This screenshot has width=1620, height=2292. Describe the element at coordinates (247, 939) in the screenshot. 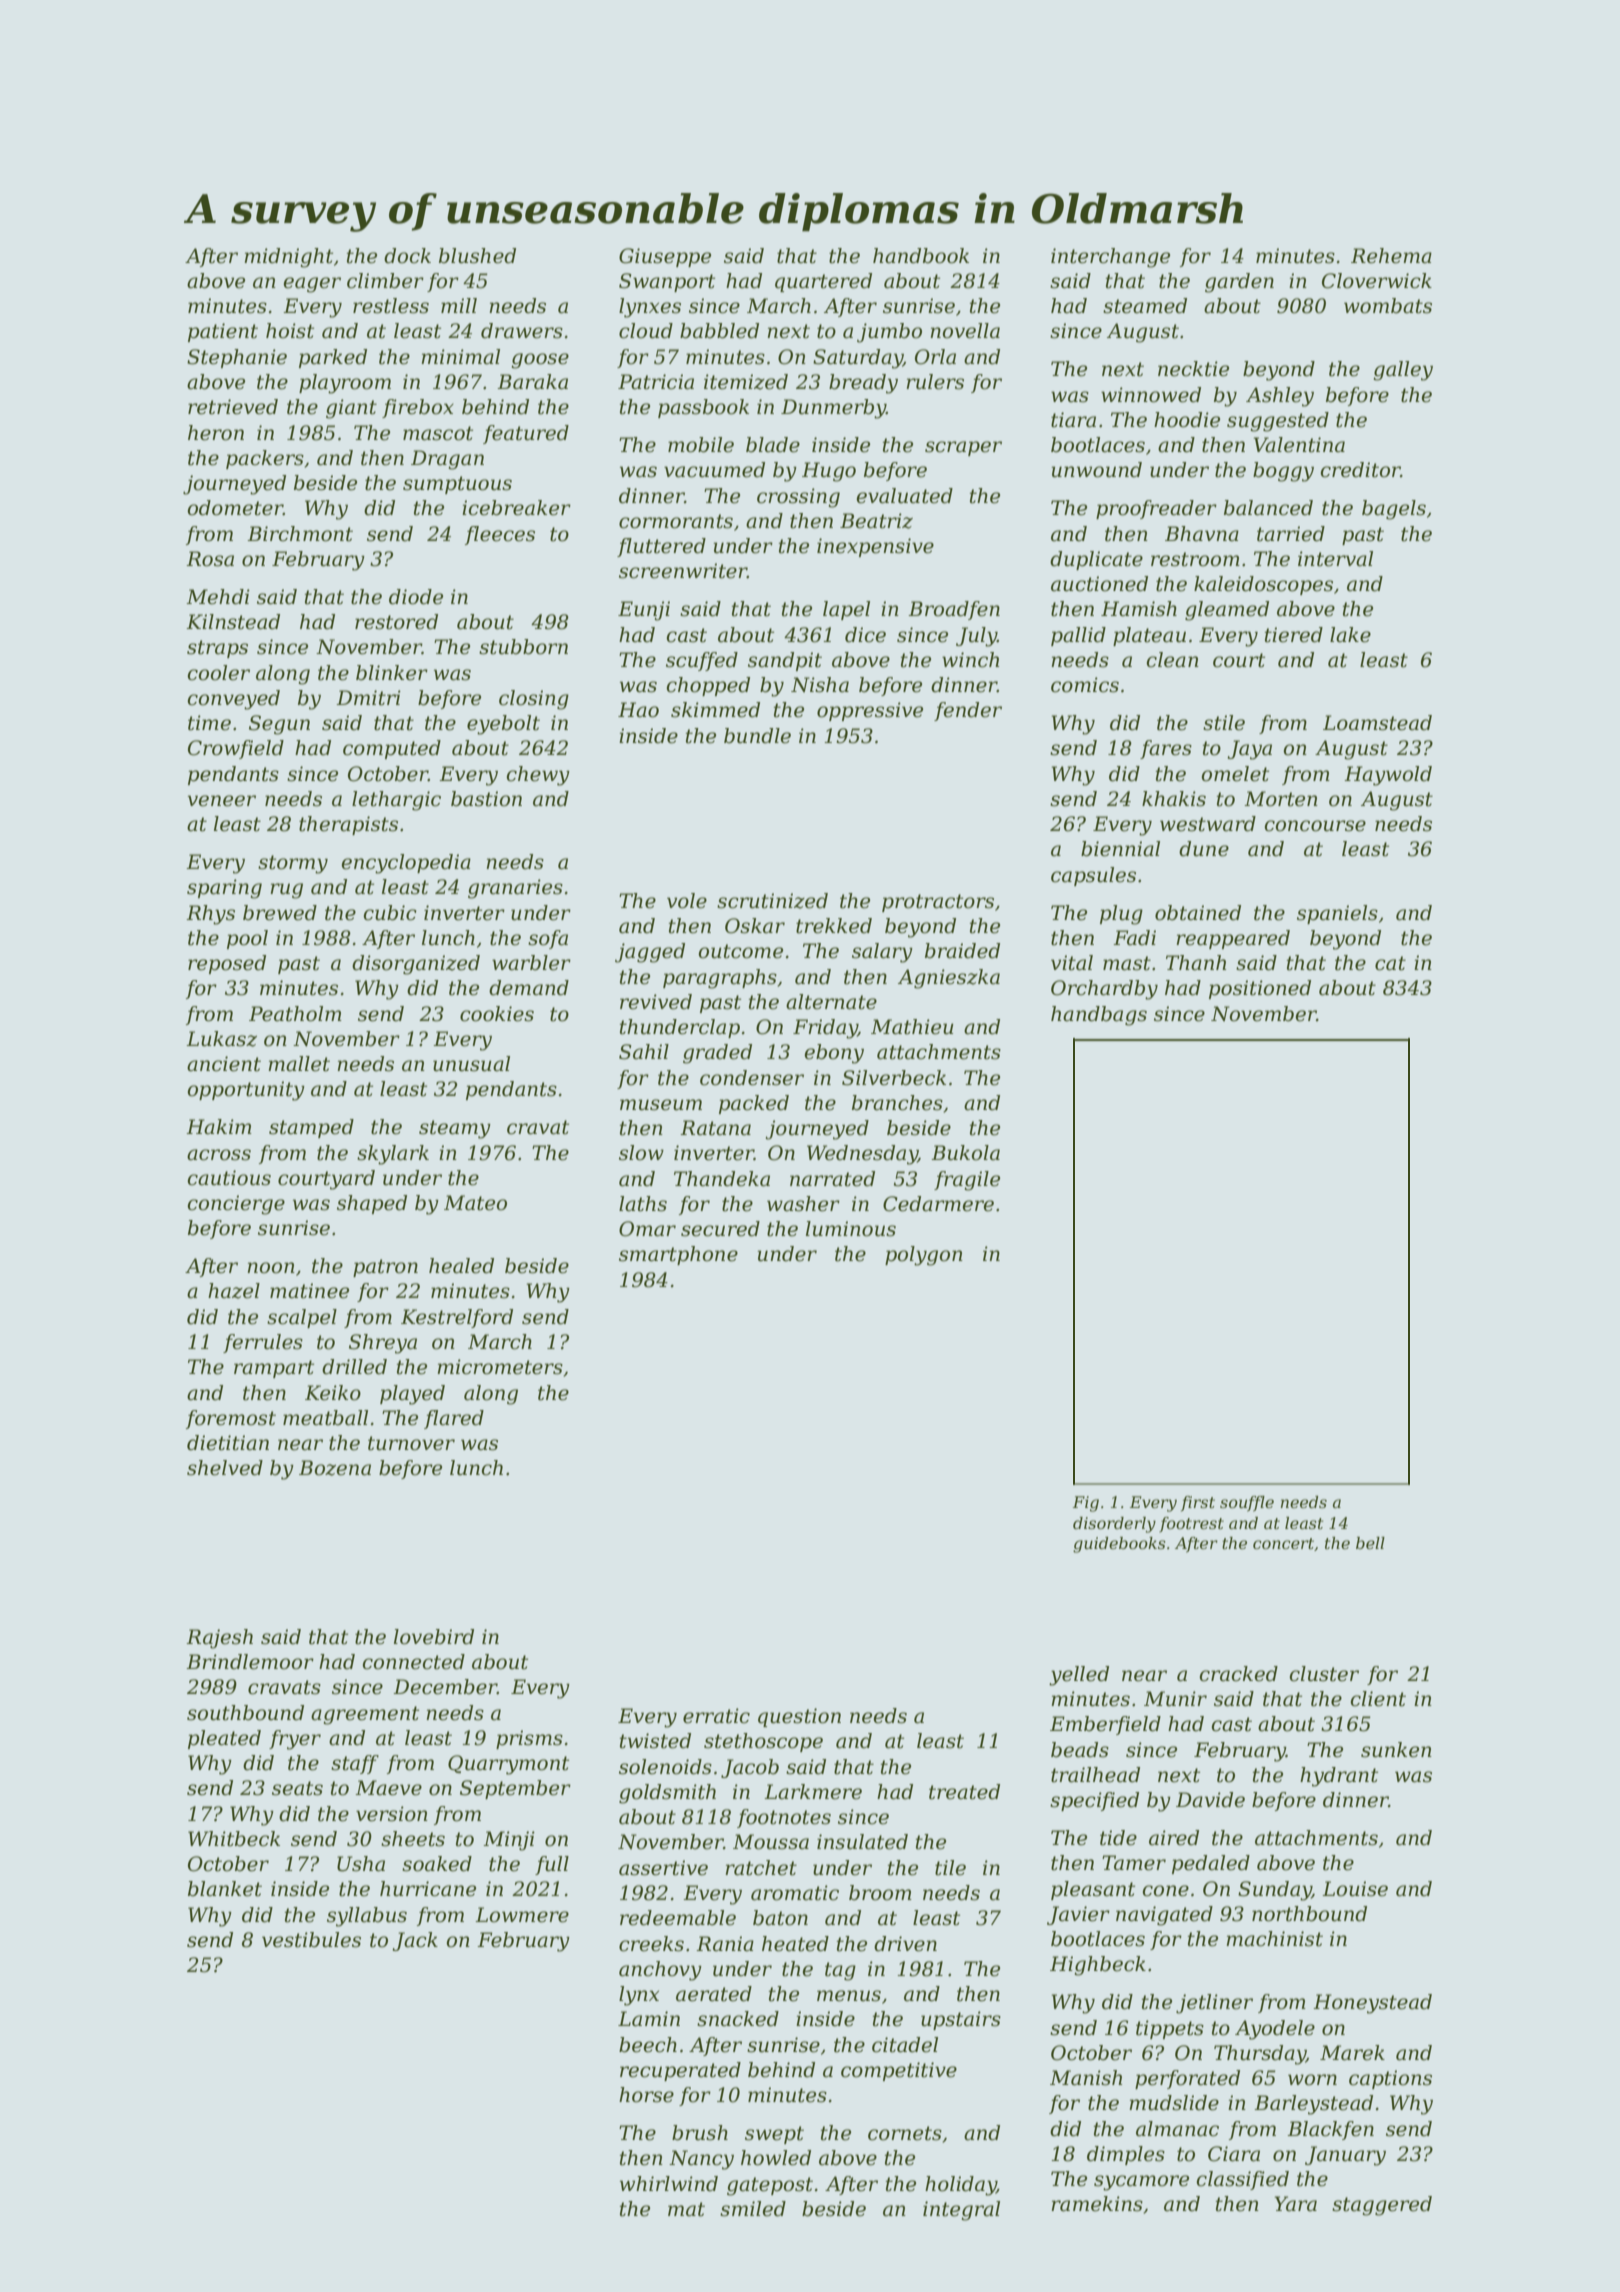

I see `pool` at that location.
